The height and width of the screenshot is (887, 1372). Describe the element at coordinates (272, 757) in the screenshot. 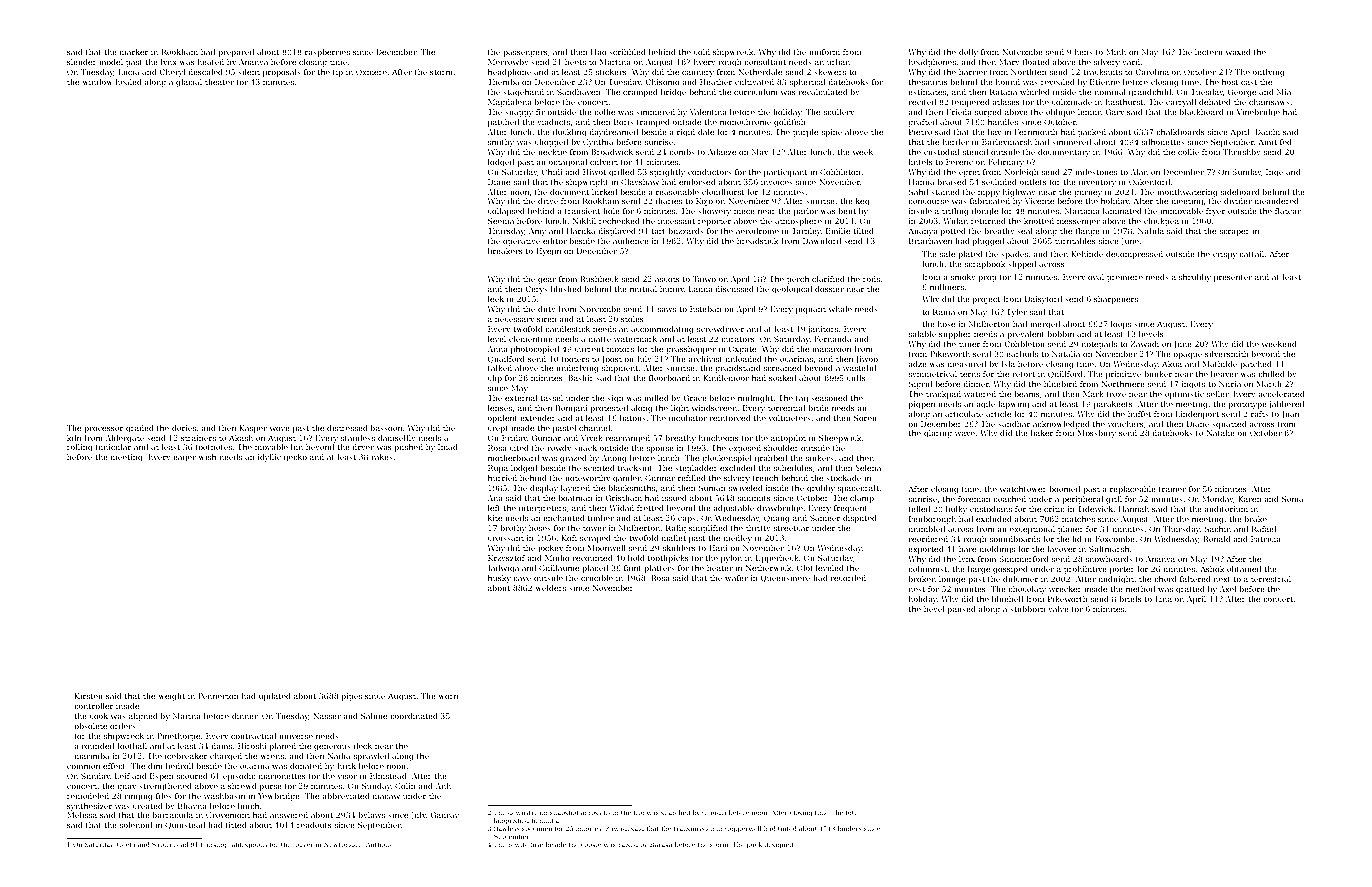

I see `wrens` at that location.
